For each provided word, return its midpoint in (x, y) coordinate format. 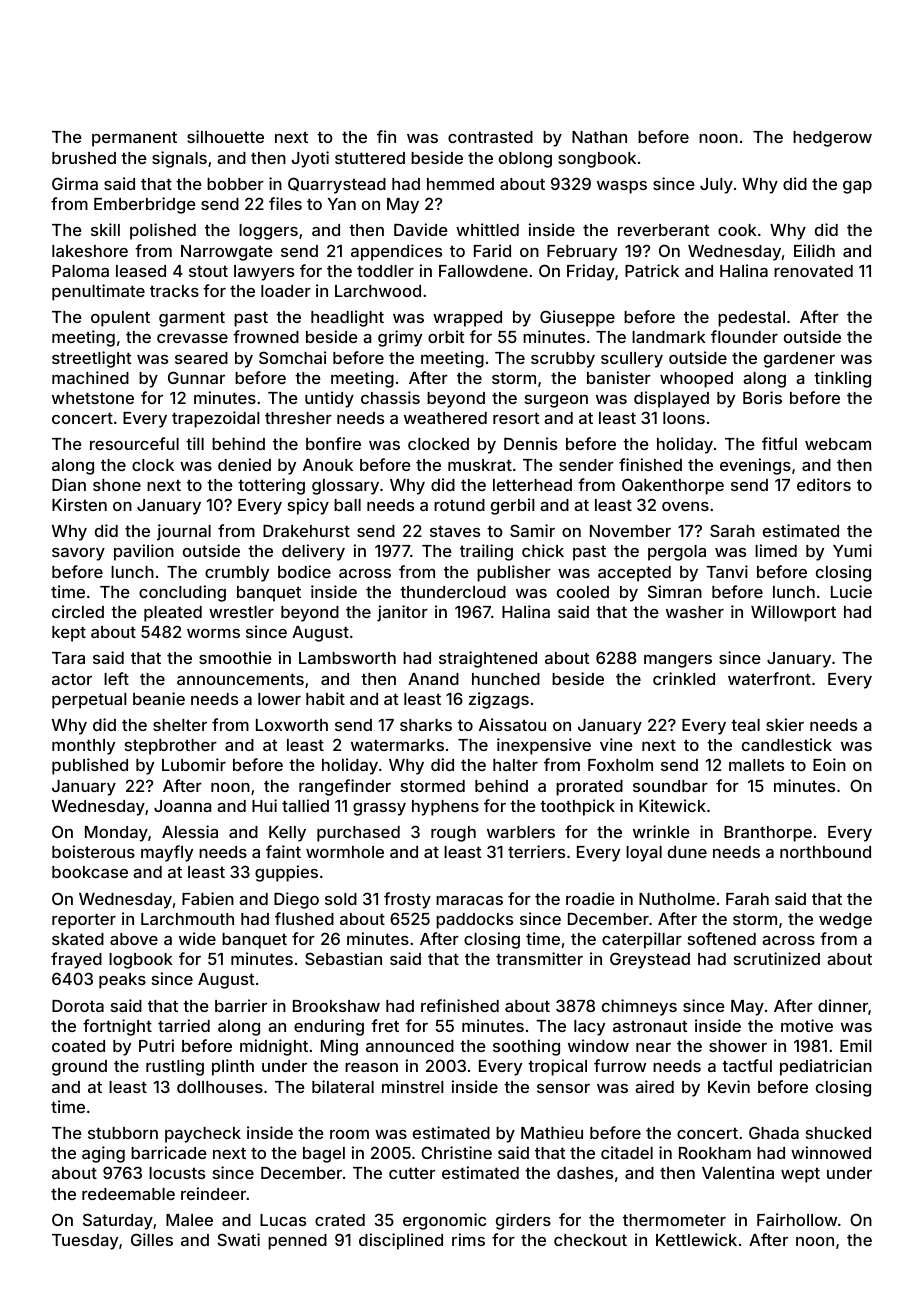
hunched (506, 679)
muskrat (480, 465)
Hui (264, 805)
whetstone (93, 398)
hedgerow (832, 139)
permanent (134, 139)
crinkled (684, 678)
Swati (239, 1239)
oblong (525, 160)
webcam (838, 444)
